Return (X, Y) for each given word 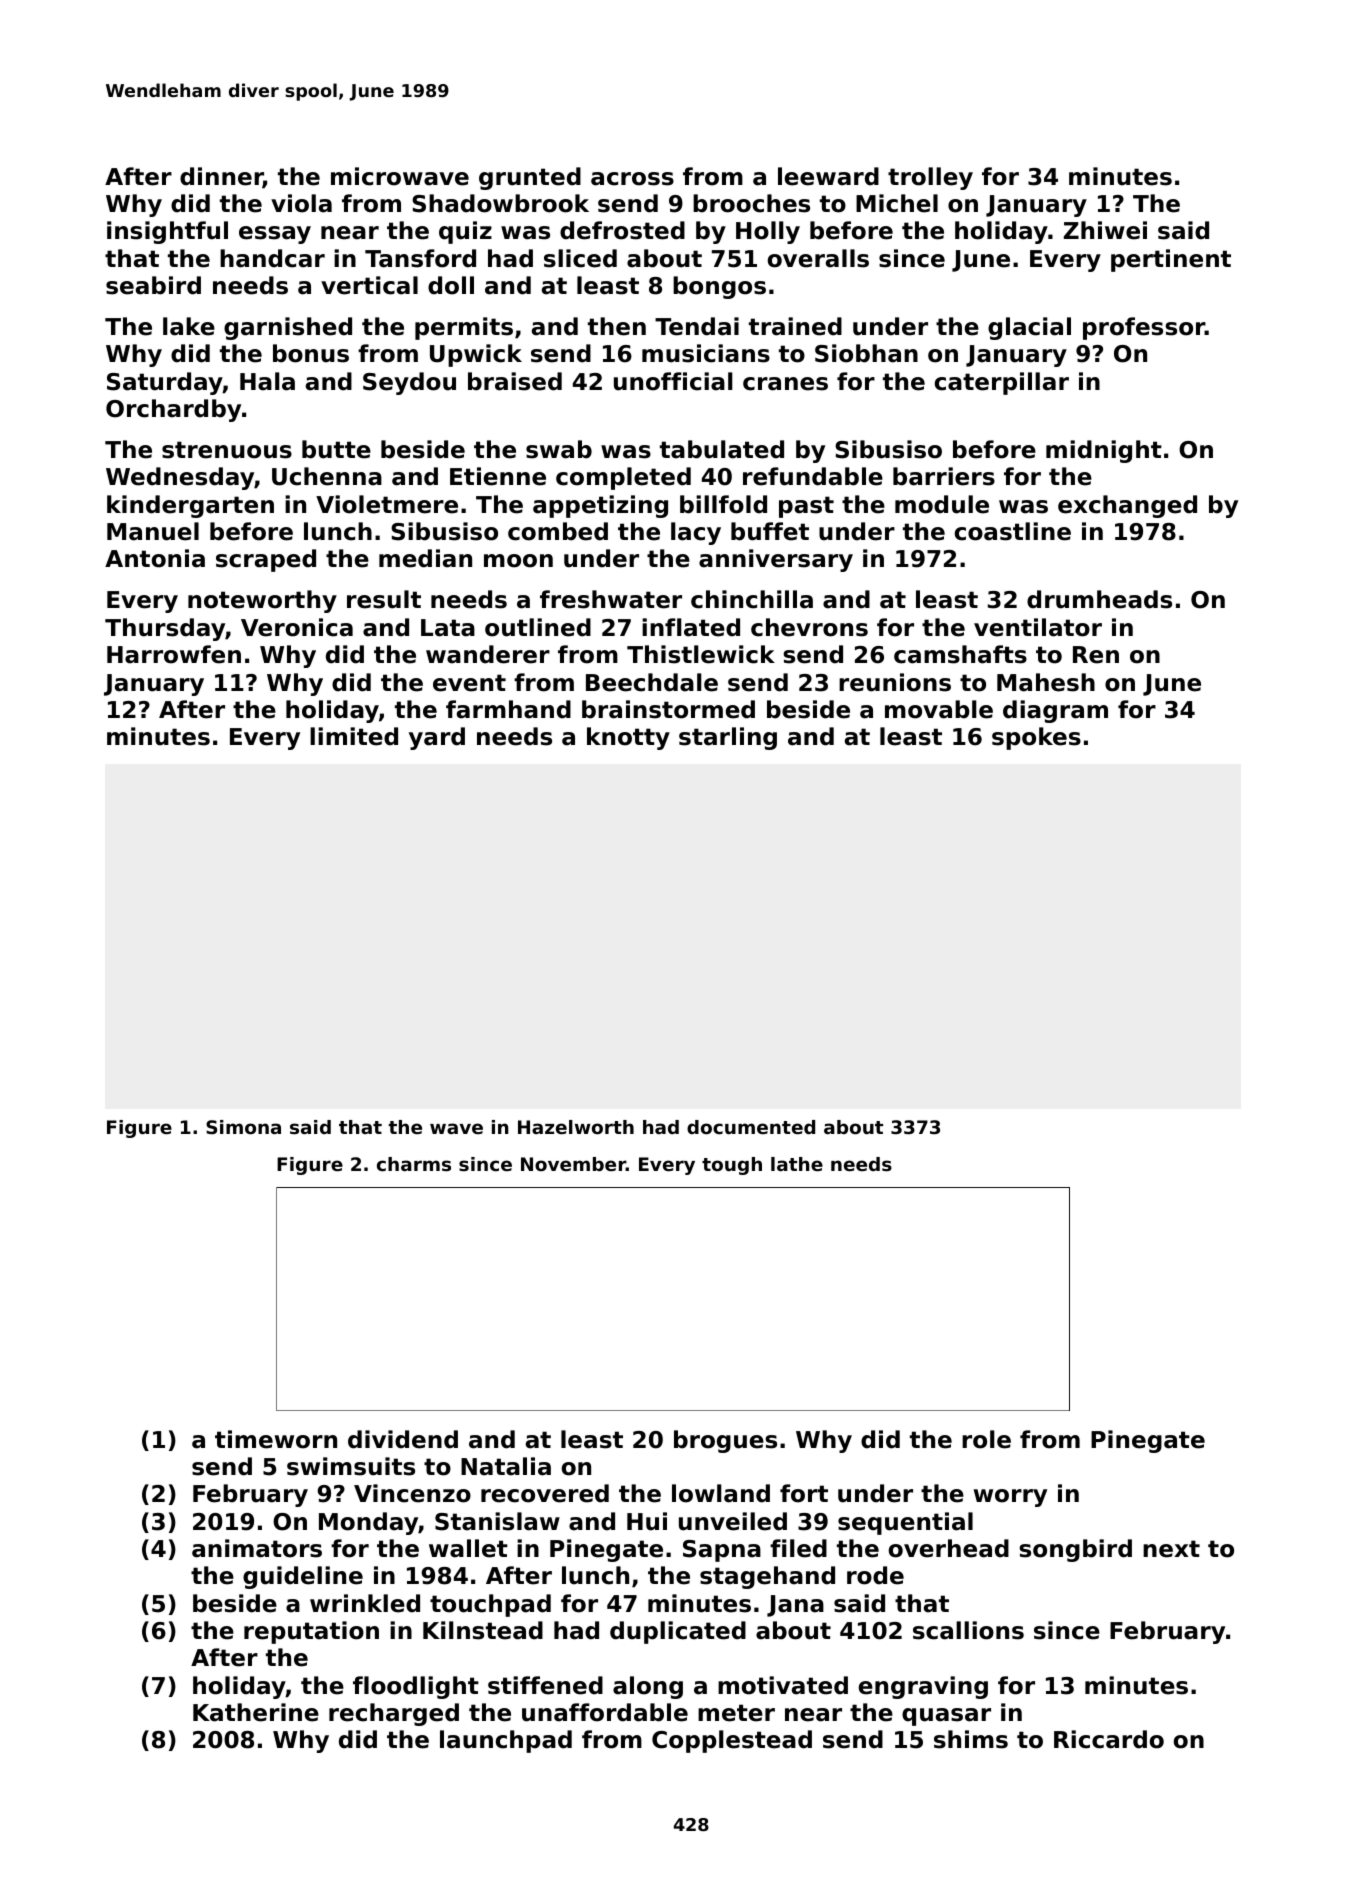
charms (414, 1164)
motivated (783, 1685)
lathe (797, 1164)
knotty (628, 738)
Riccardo (1109, 1739)
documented (751, 1127)
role (986, 1439)
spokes (1036, 738)
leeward (828, 176)
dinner (221, 177)
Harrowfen (174, 654)
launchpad (506, 1741)
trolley (930, 178)
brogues (725, 1441)
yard (437, 738)
